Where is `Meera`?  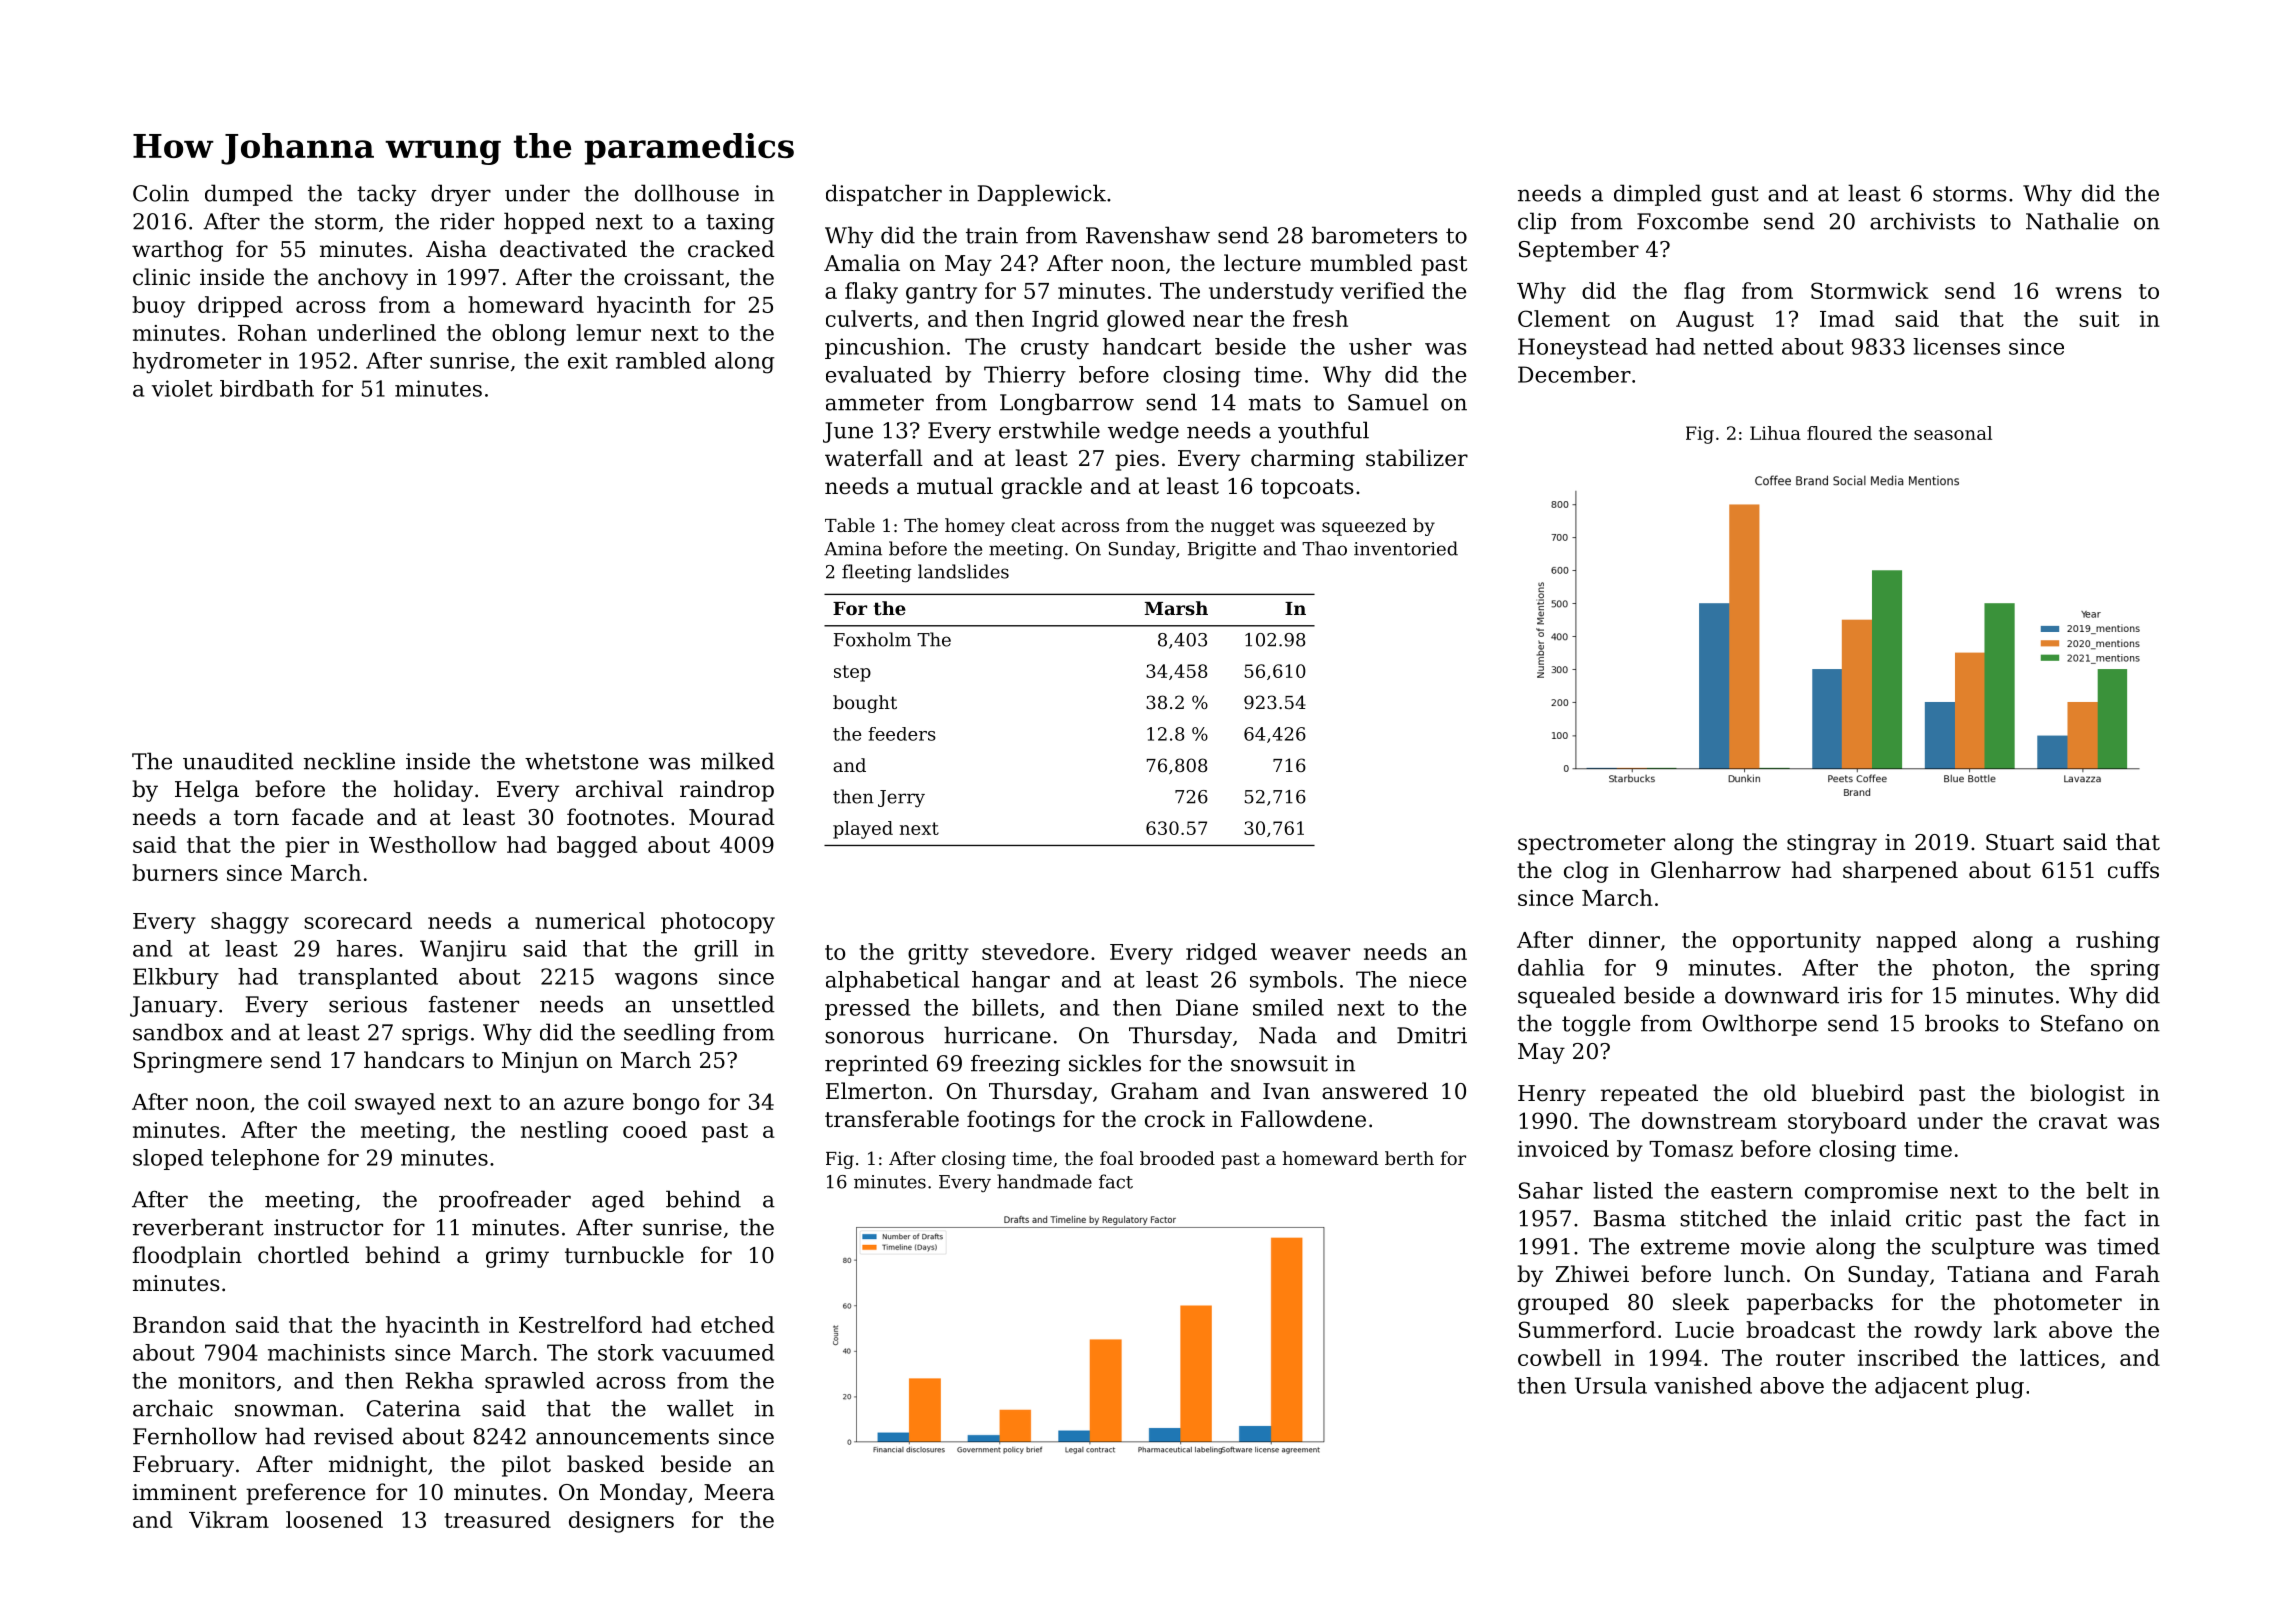 Meera is located at coordinates (739, 1492).
